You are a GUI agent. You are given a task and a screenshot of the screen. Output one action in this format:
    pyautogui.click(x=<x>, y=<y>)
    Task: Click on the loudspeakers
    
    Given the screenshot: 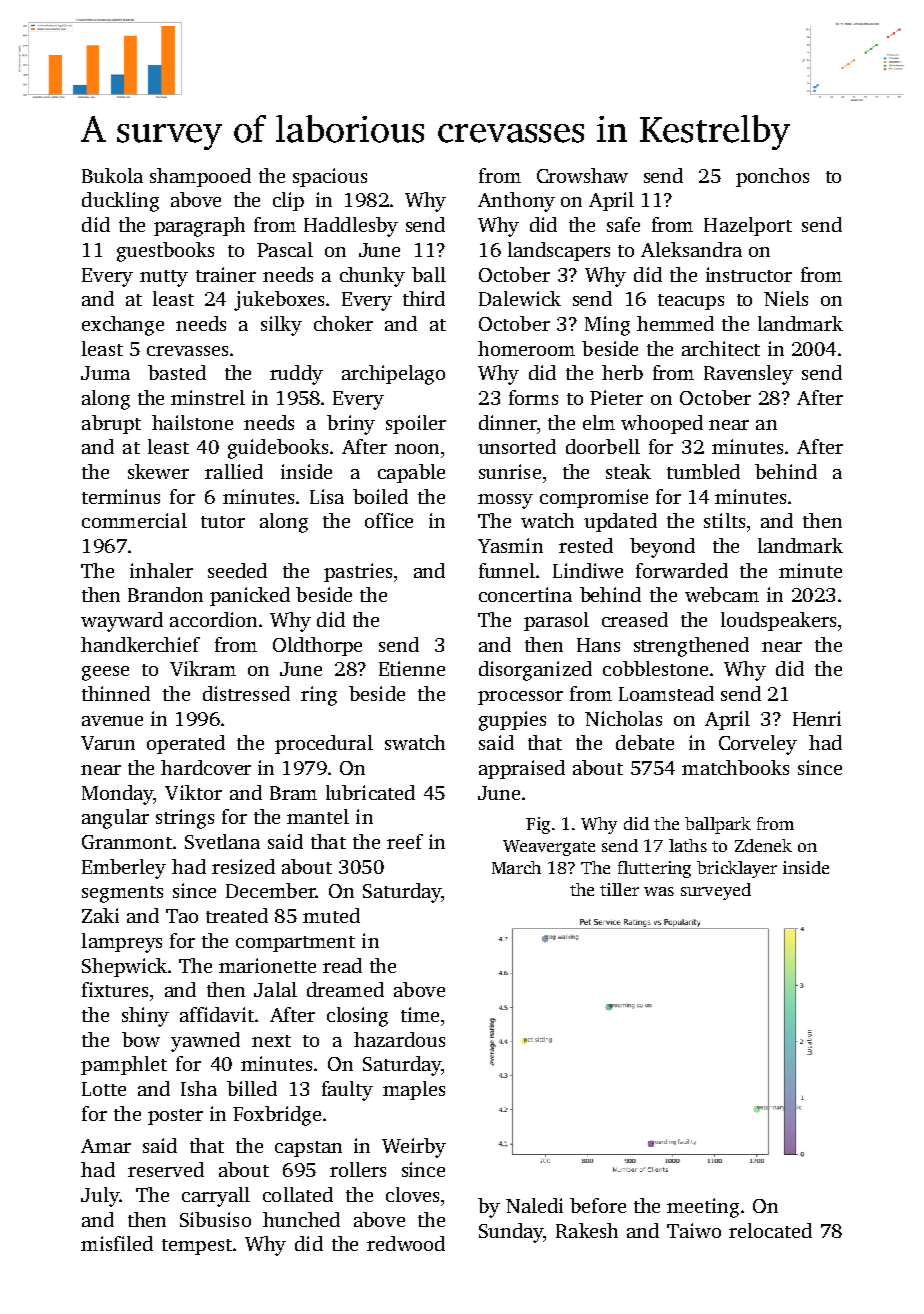 What is the action you would take?
    pyautogui.click(x=778, y=621)
